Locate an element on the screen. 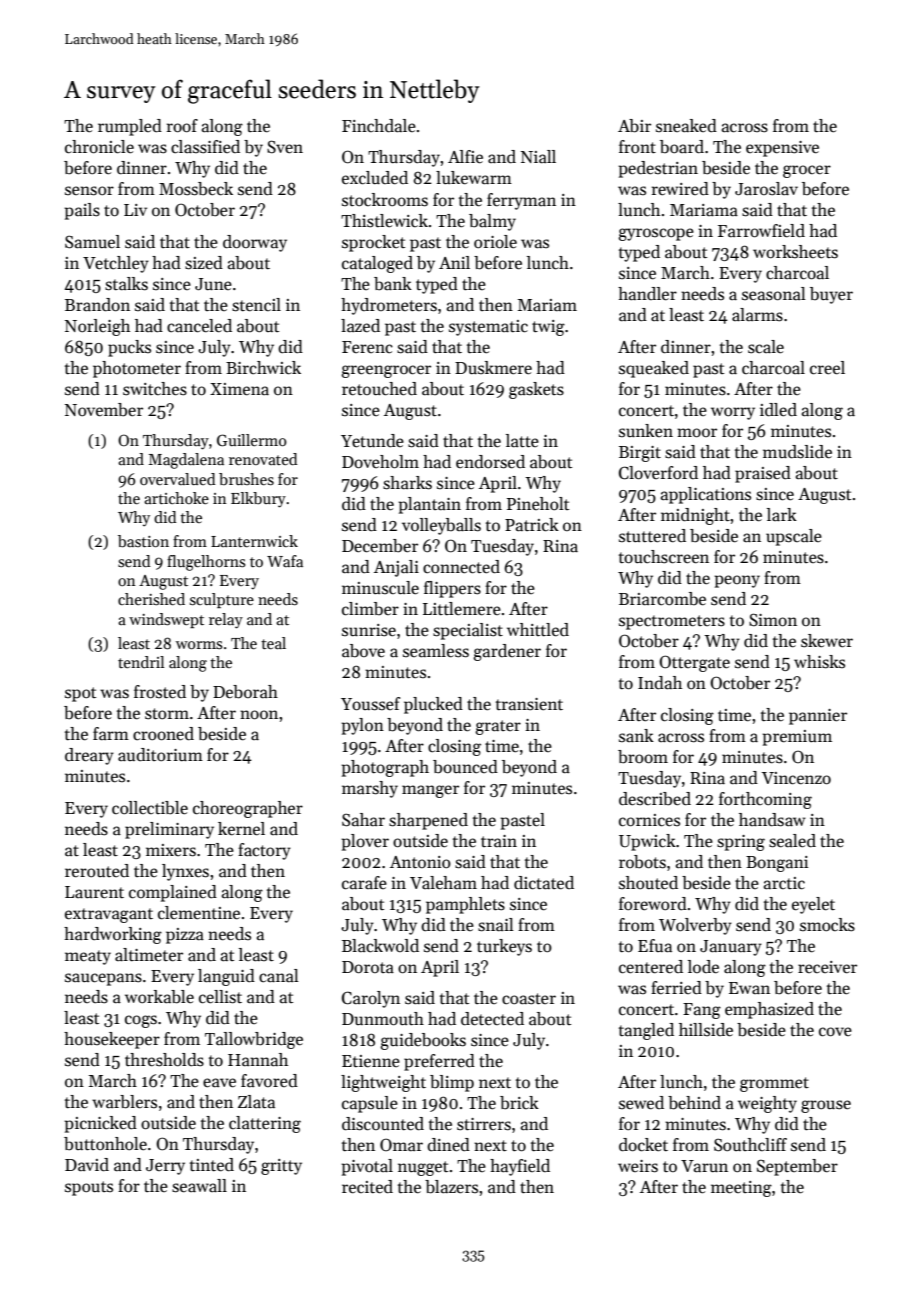 Image resolution: width=924 pixels, height=1308 pixels. warblers is located at coordinates (124, 1102).
